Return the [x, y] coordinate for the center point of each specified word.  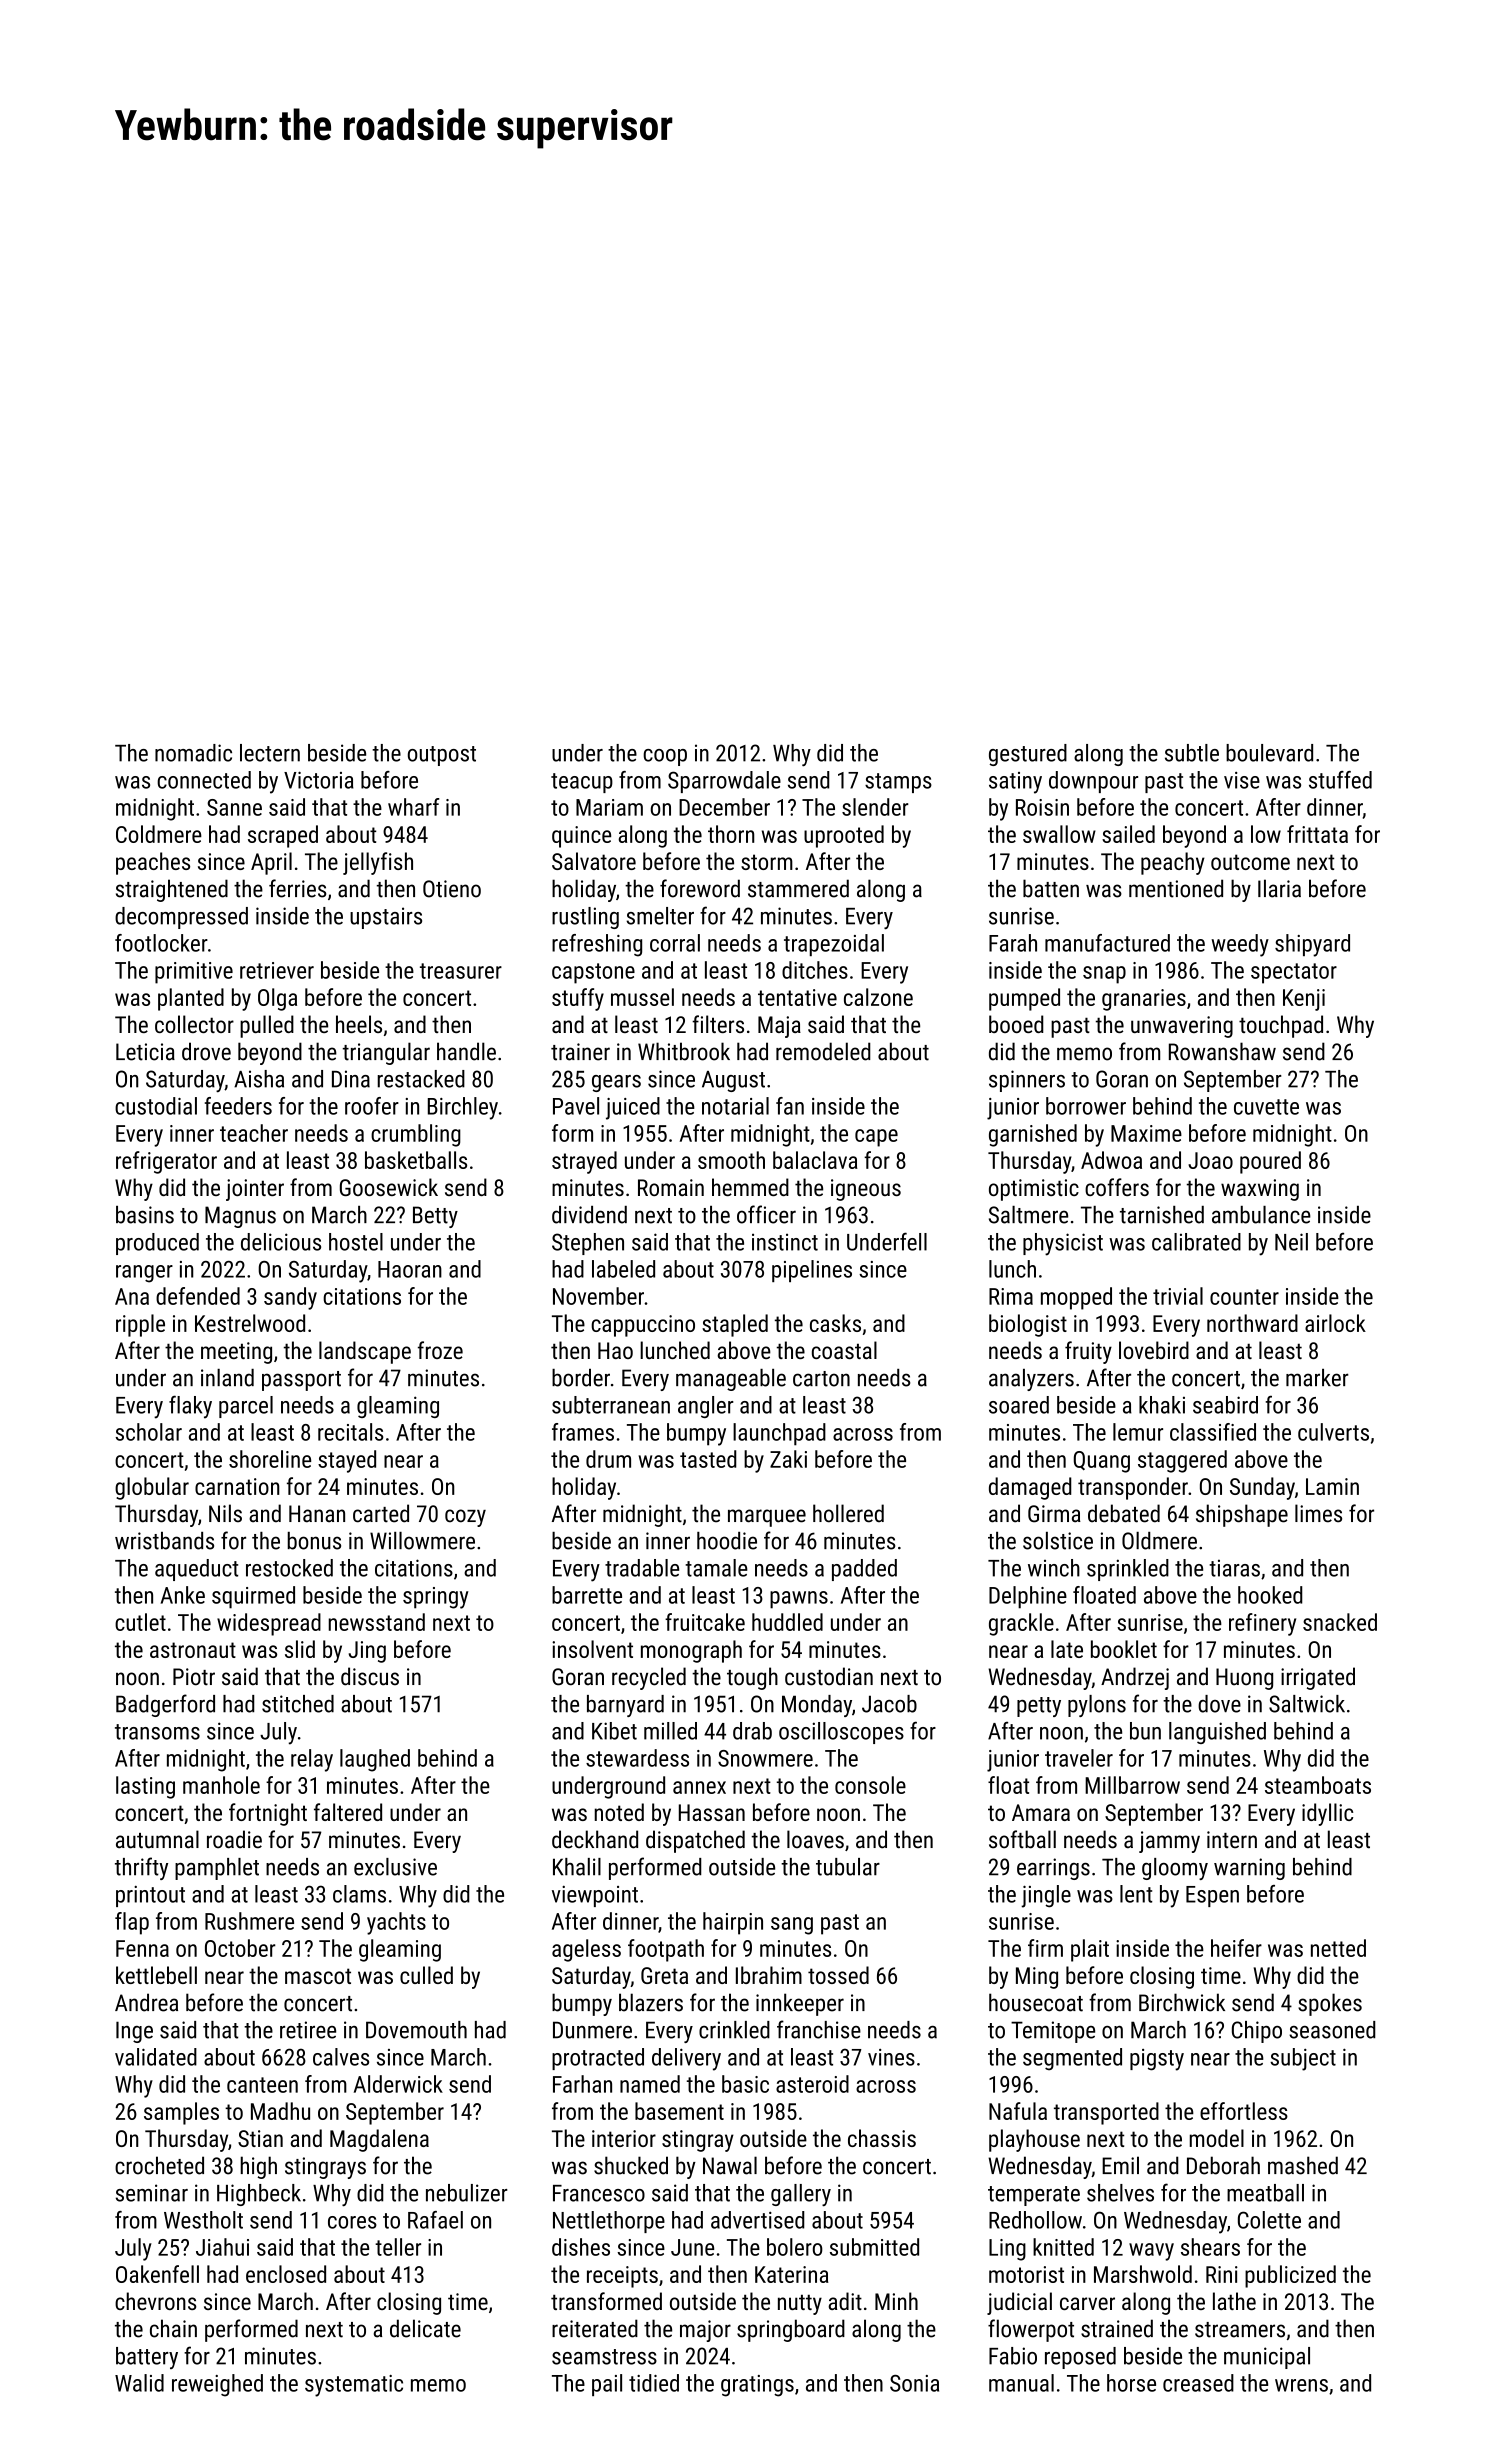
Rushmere [249, 1921]
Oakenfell [157, 2274]
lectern [270, 753]
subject [1303, 2059]
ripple [140, 1325]
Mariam [609, 807]
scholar [149, 1432]
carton [821, 1379]
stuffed [1340, 780]
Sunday [1262, 1488]
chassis [882, 2138]
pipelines [812, 1271]
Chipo [1257, 2032]
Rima [1011, 1296]
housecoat [1036, 2002]
